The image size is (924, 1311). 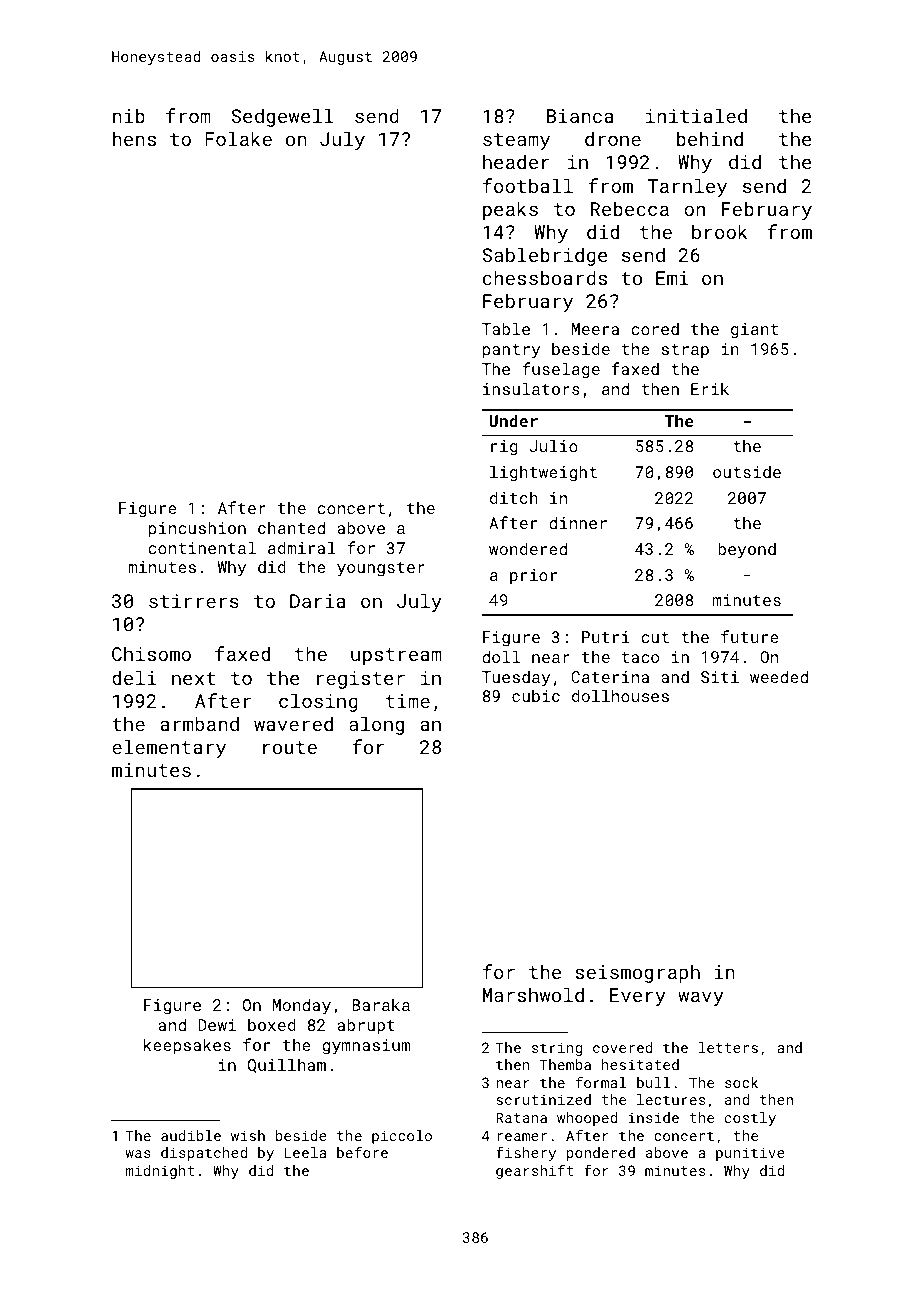 I want to click on Bianca, so click(x=580, y=116).
